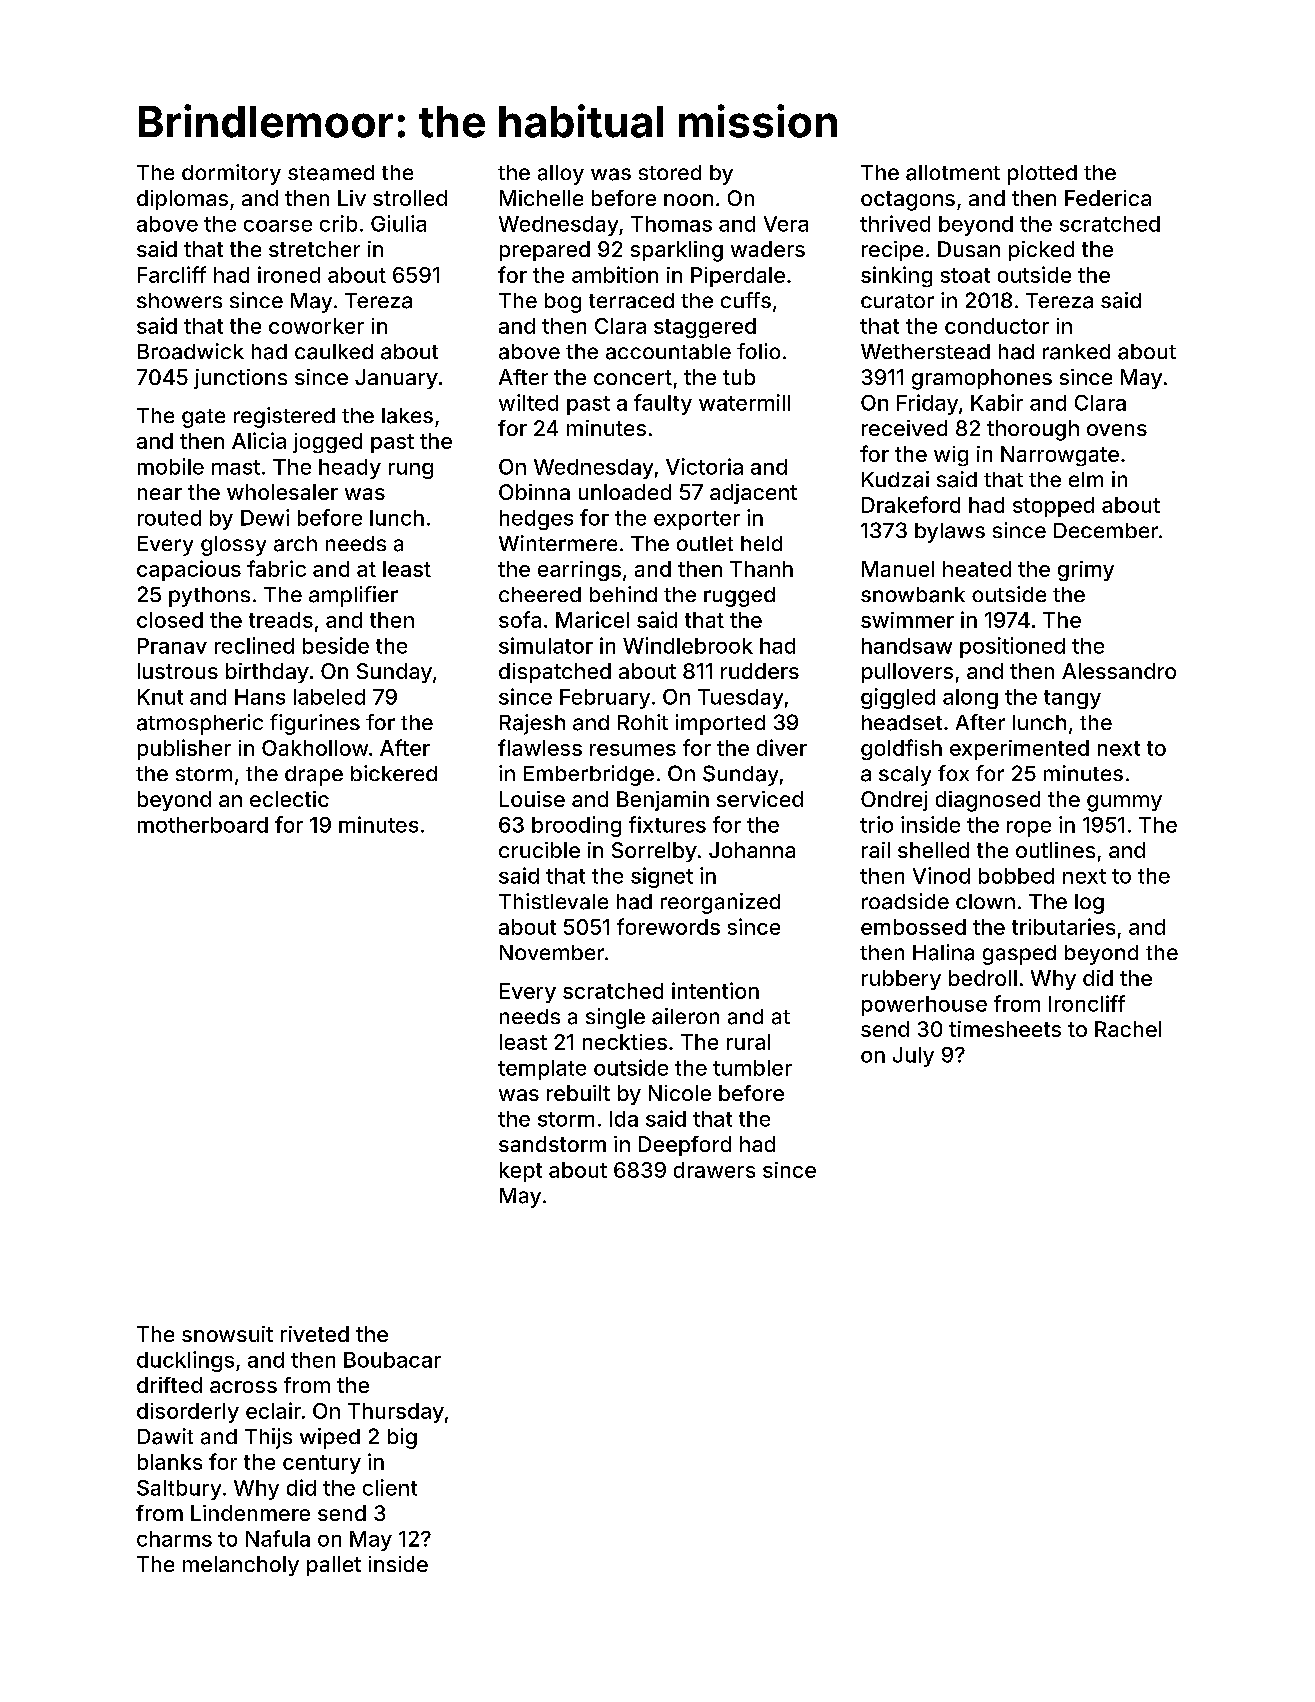 This screenshot has height=1702, width=1315. Describe the element at coordinates (1128, 1029) in the screenshot. I see `Rachel` at that location.
